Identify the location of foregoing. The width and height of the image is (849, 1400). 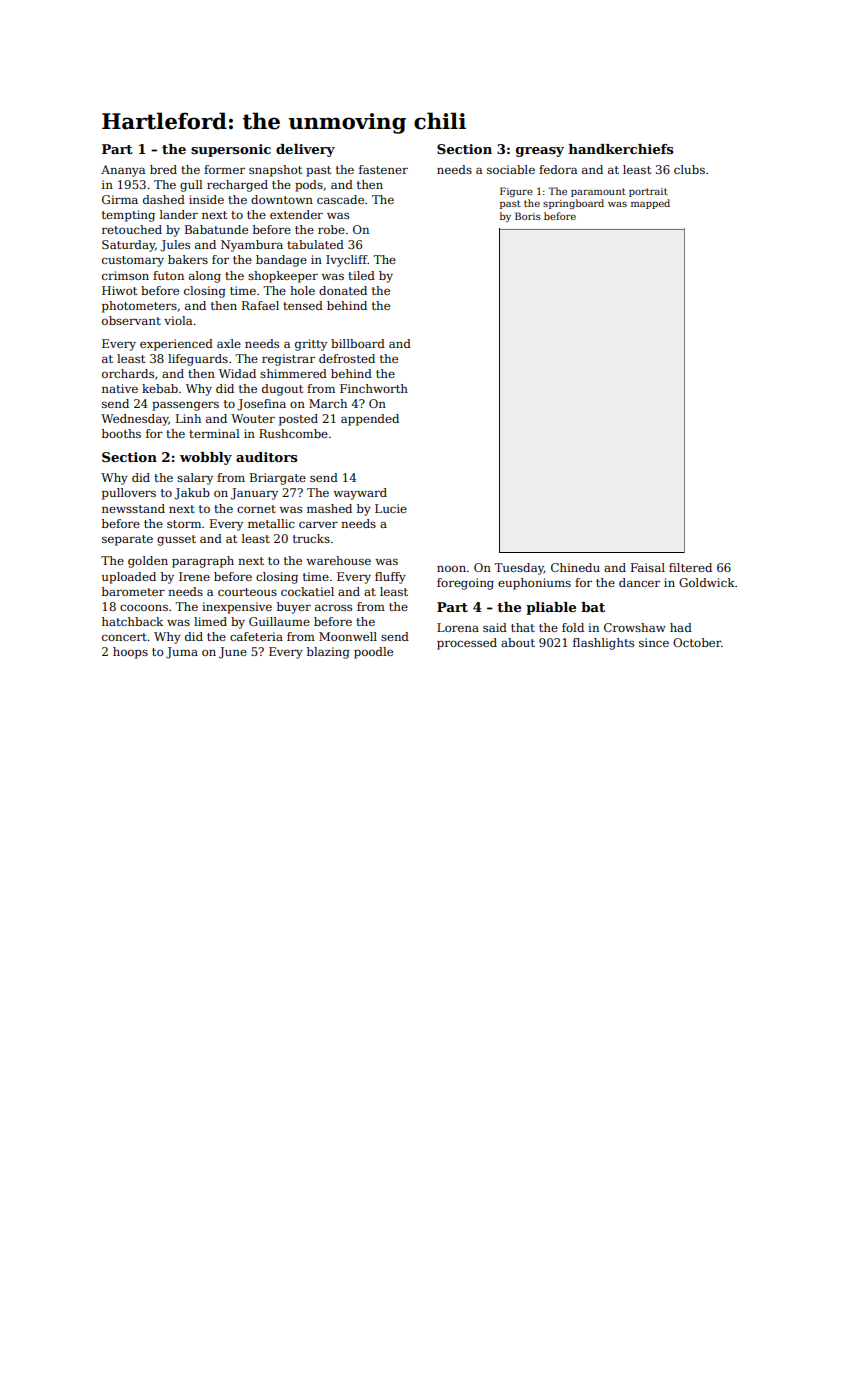
(465, 584).
